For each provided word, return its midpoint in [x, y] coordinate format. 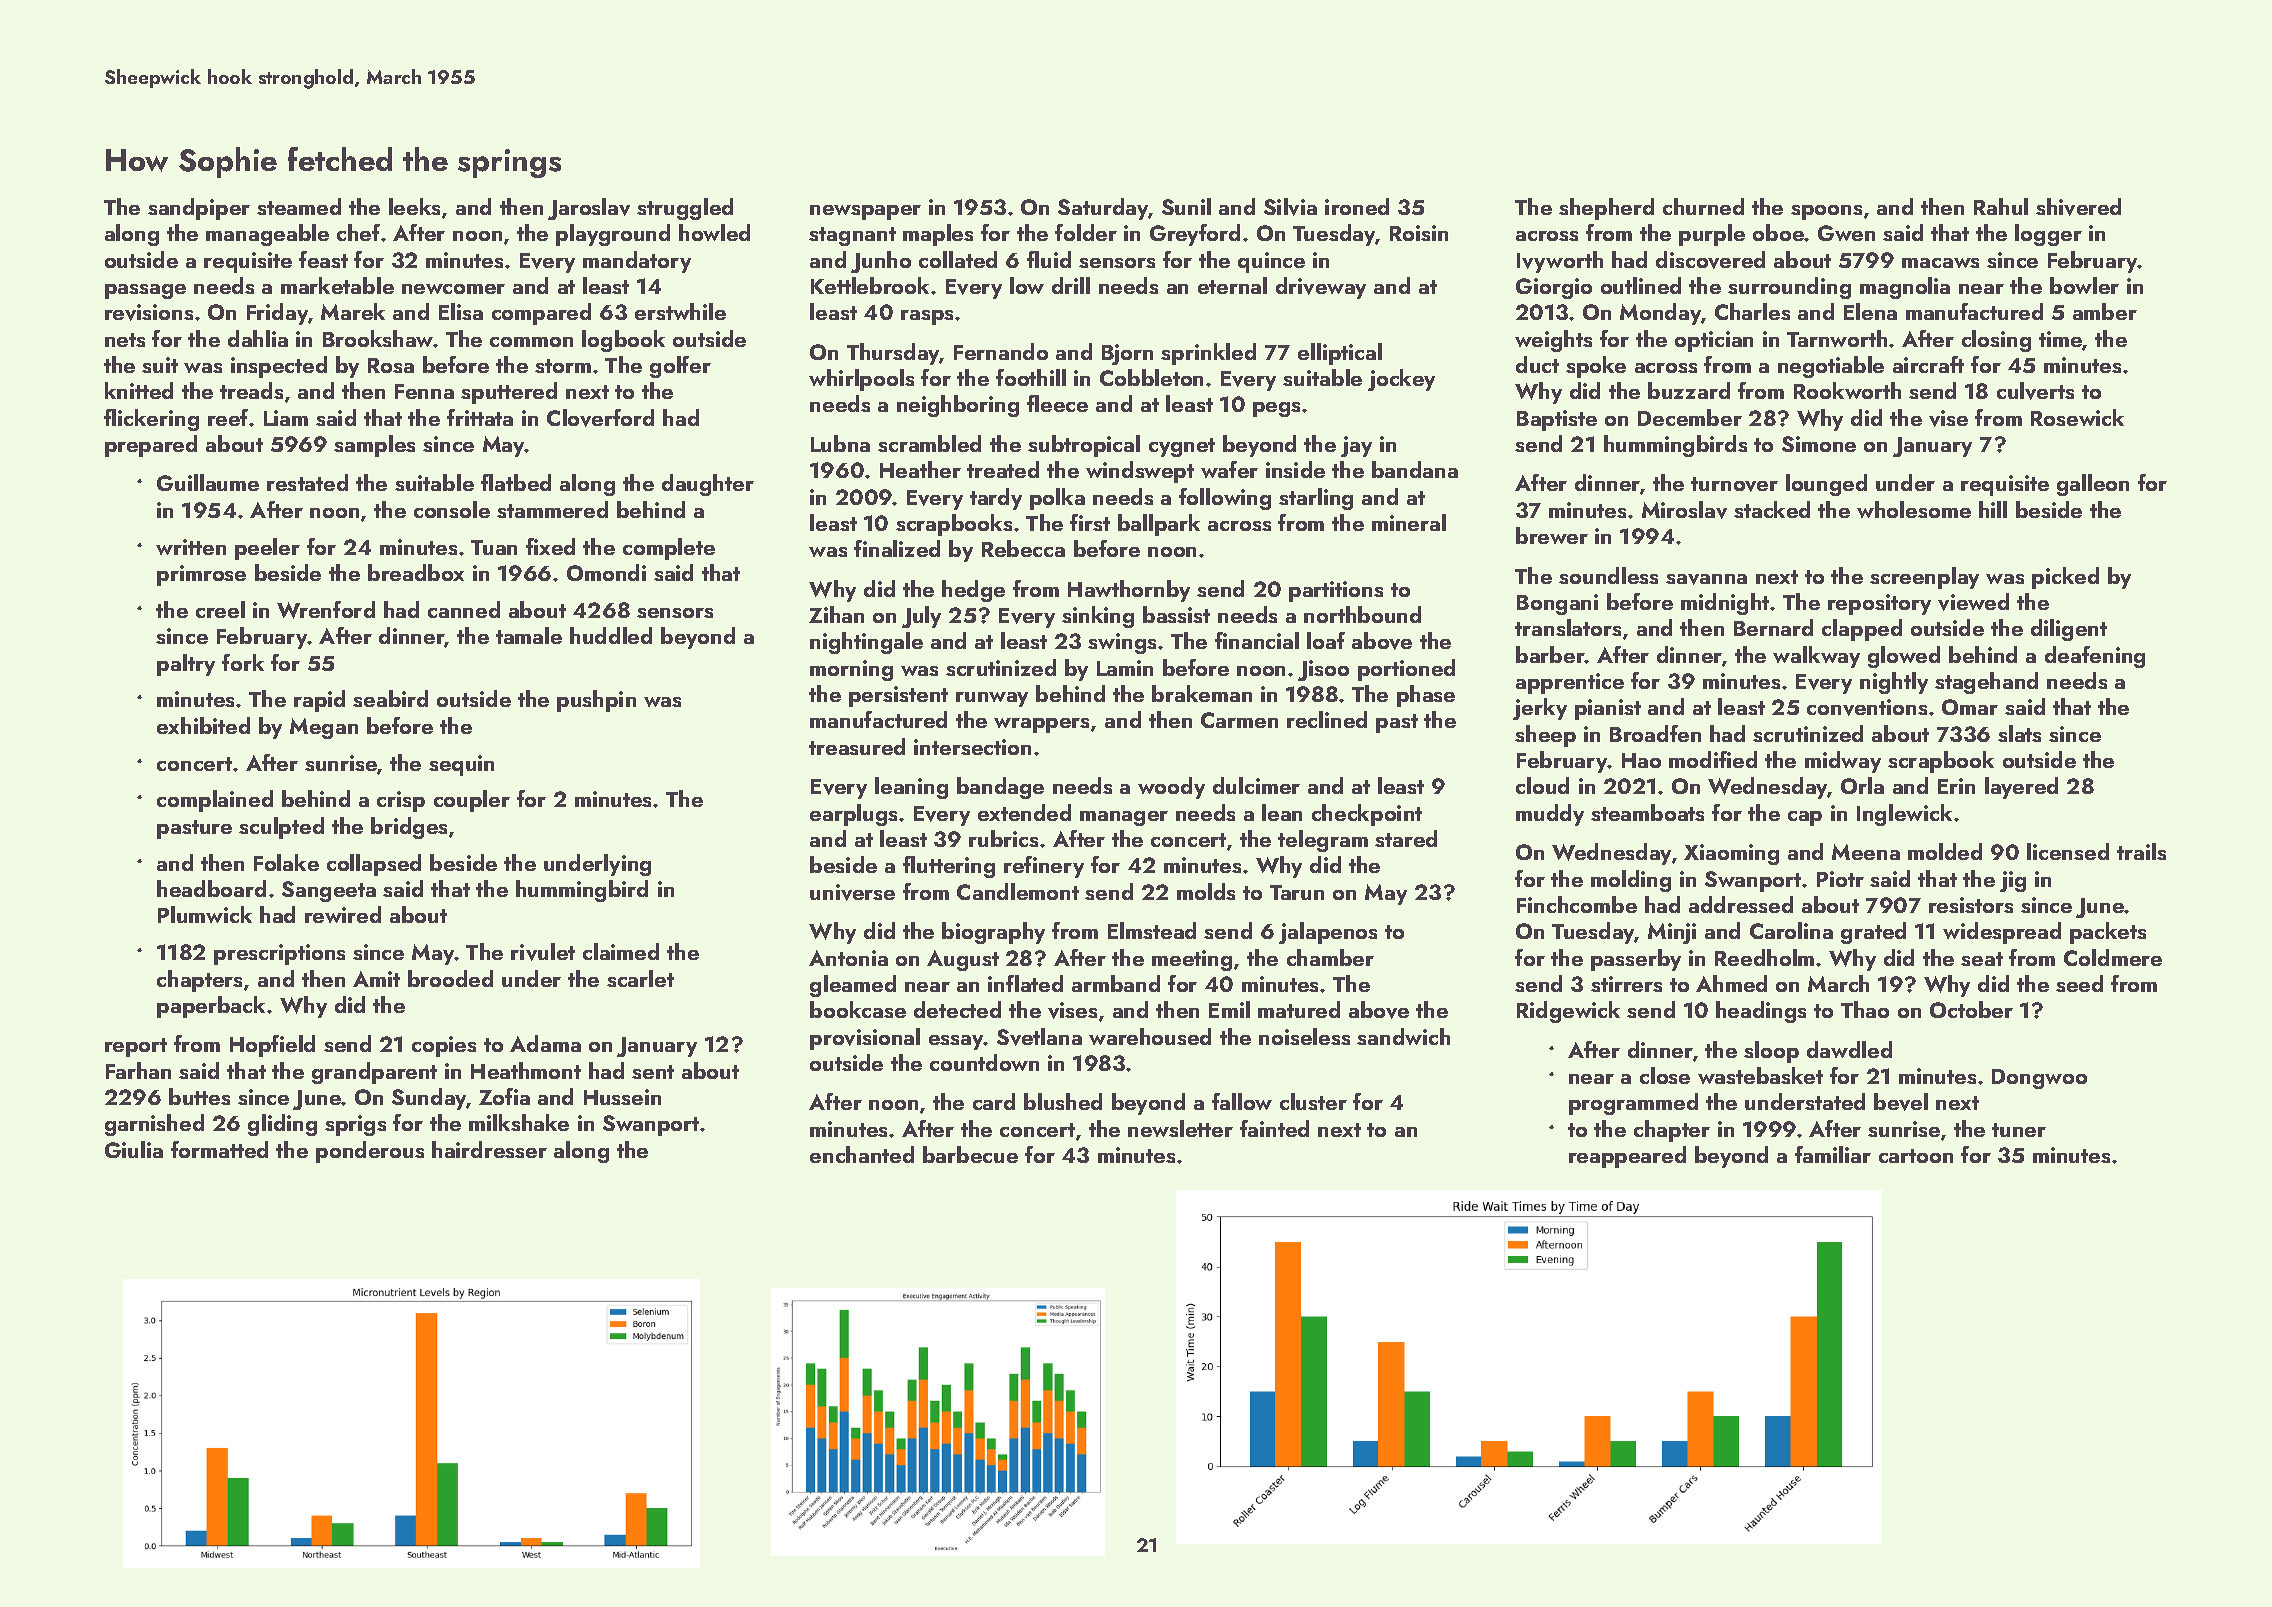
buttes [199, 1096]
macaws [1940, 263]
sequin [461, 765]
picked [2065, 578]
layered [2021, 788]
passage [145, 291]
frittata [480, 417]
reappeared [1627, 1157]
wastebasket [1760, 1075]
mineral [1409, 522]
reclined [1327, 719]
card [994, 1101]
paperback [211, 1007]
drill [1071, 285]
